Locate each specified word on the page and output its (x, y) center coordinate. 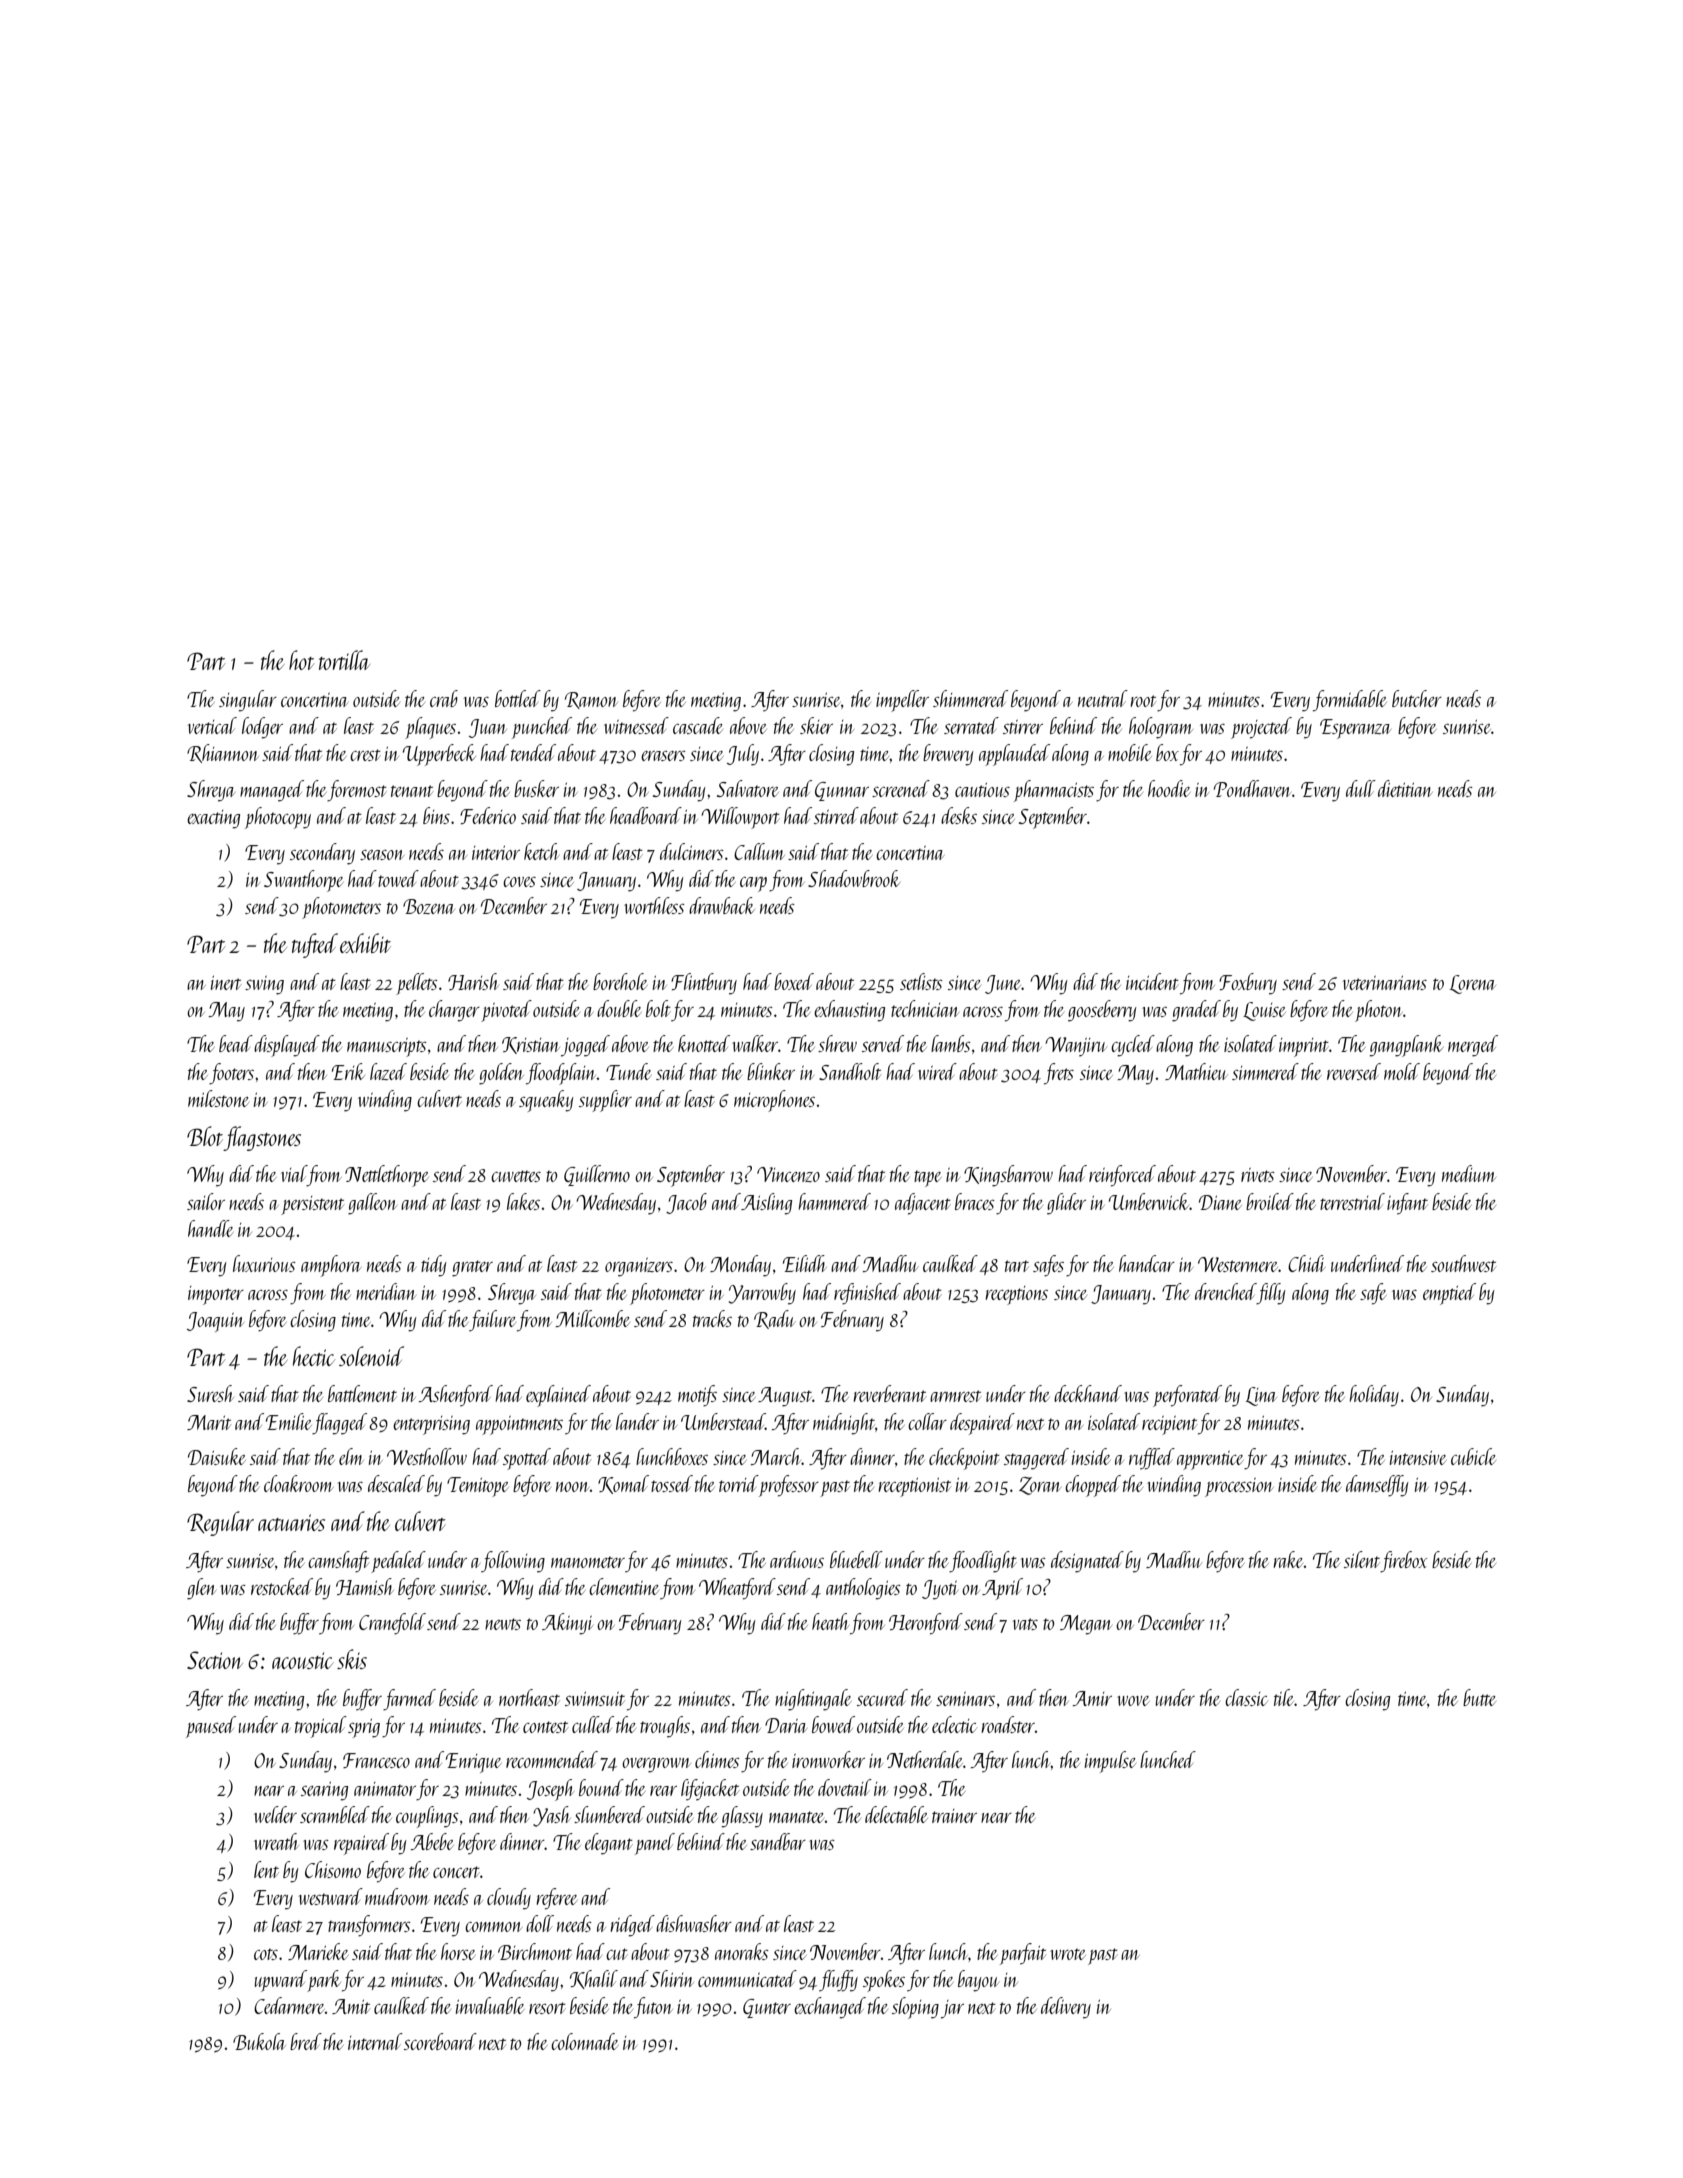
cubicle (1473, 1456)
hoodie (1169, 788)
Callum (759, 851)
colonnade (584, 2041)
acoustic (303, 1660)
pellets (417, 984)
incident (1152, 981)
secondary (322, 854)
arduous (797, 1559)
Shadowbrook (854, 878)
